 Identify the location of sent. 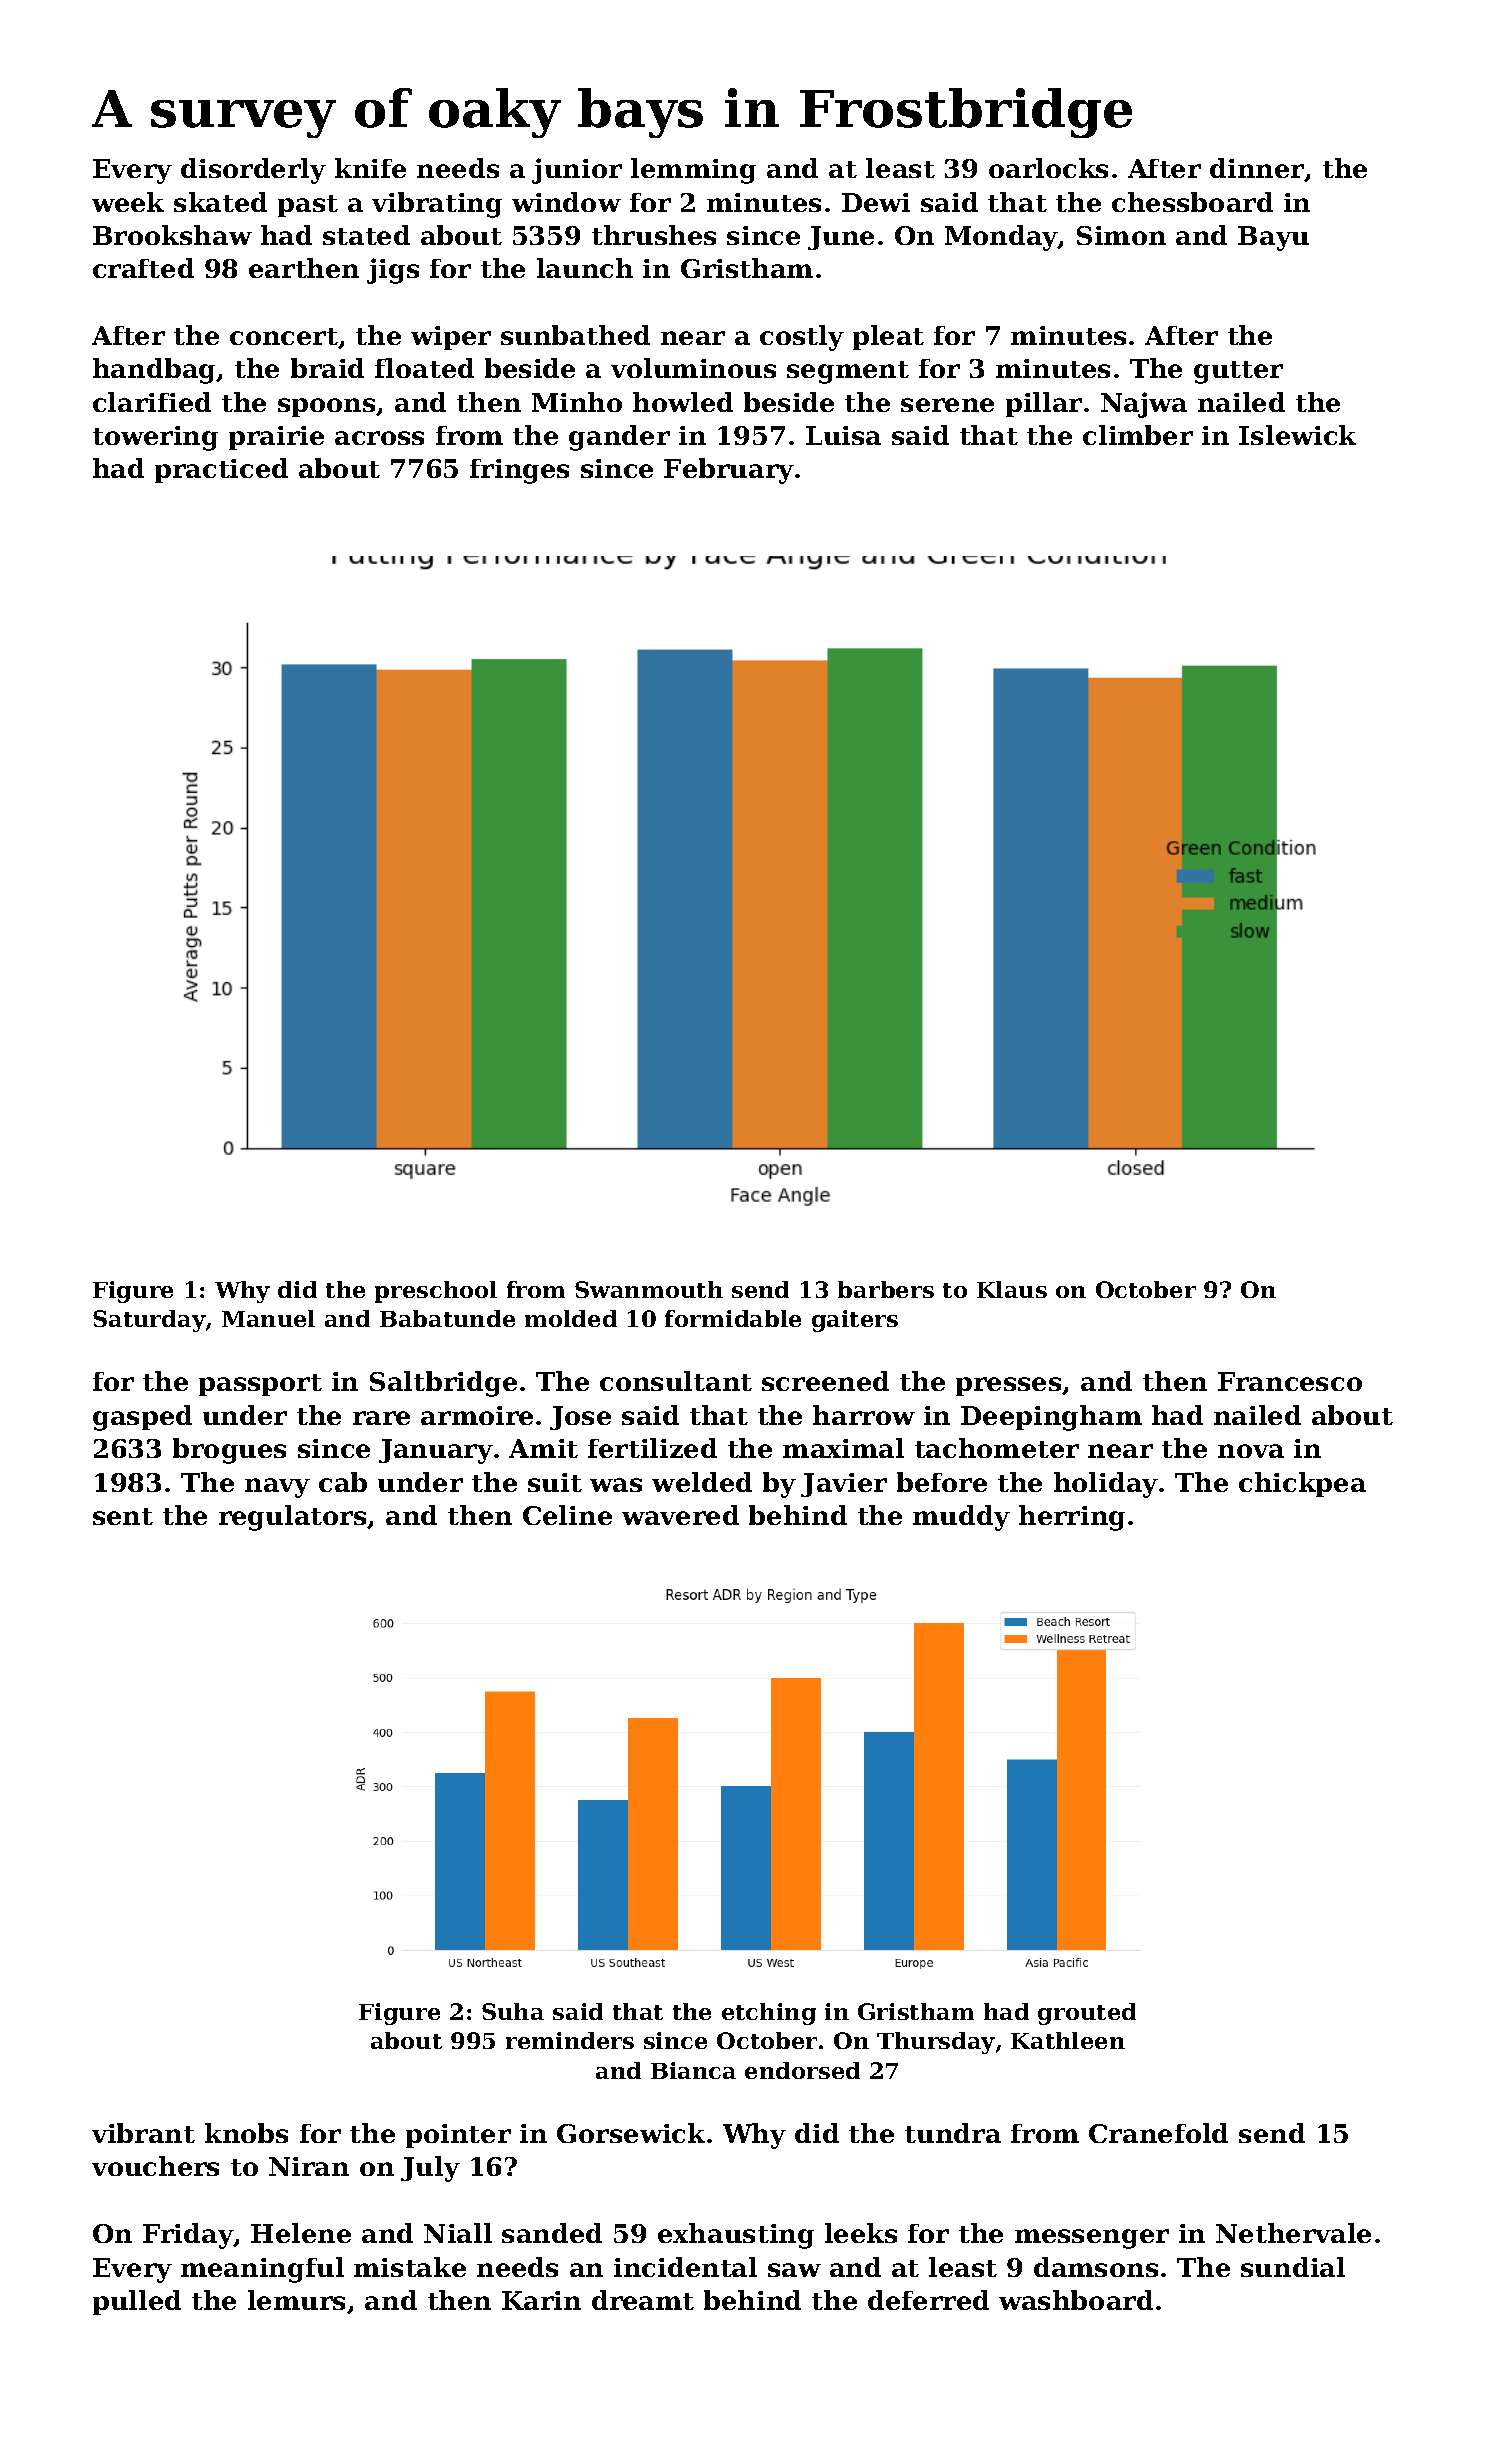
(123, 1516).
